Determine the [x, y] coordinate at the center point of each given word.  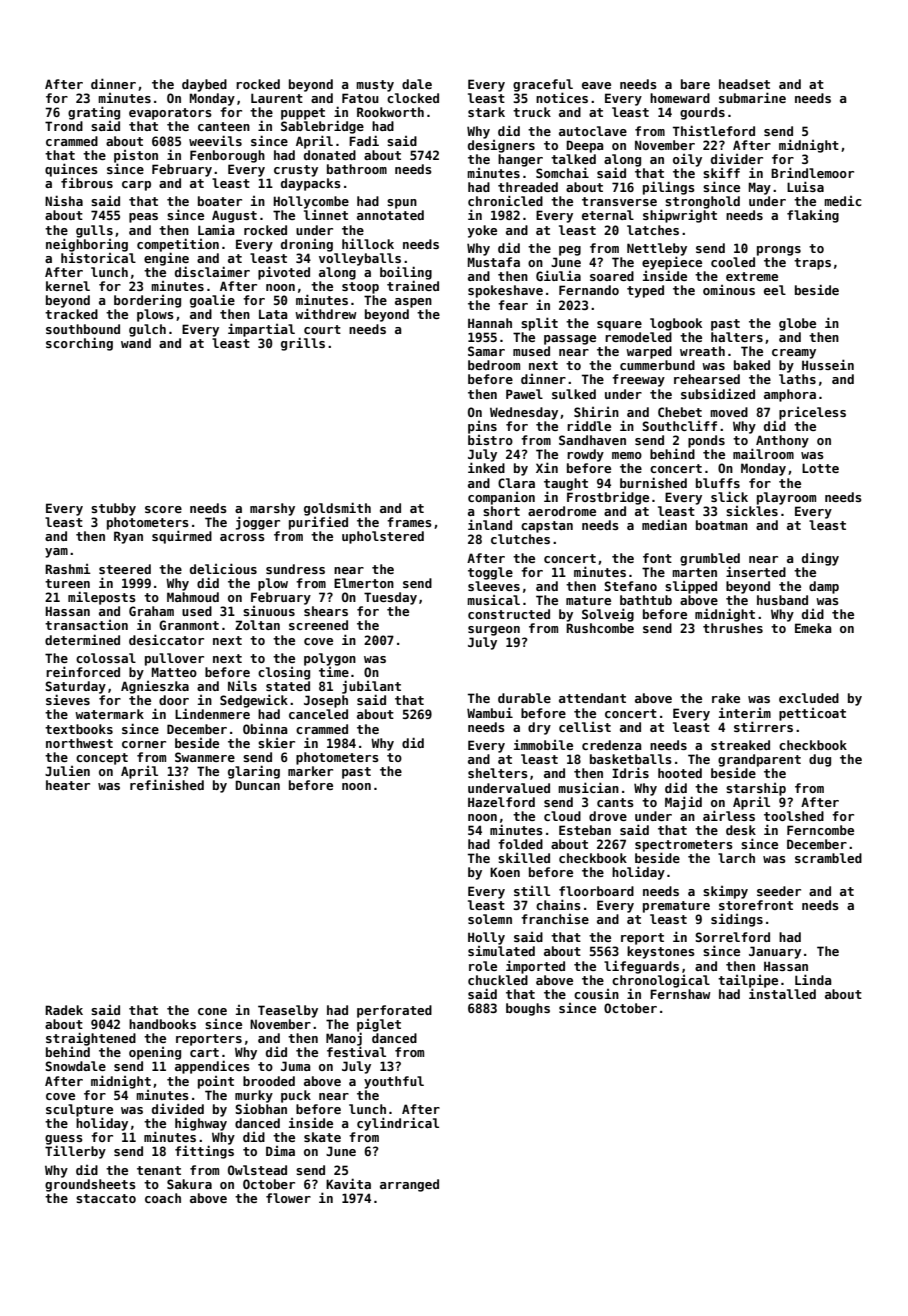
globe [797, 324]
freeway [638, 380]
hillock [368, 243]
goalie [212, 301]
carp [136, 186]
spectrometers [684, 846]
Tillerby [75, 1152]
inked [486, 468]
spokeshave [505, 291]
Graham [151, 611]
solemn [490, 919]
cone [212, 1011]
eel [775, 290]
